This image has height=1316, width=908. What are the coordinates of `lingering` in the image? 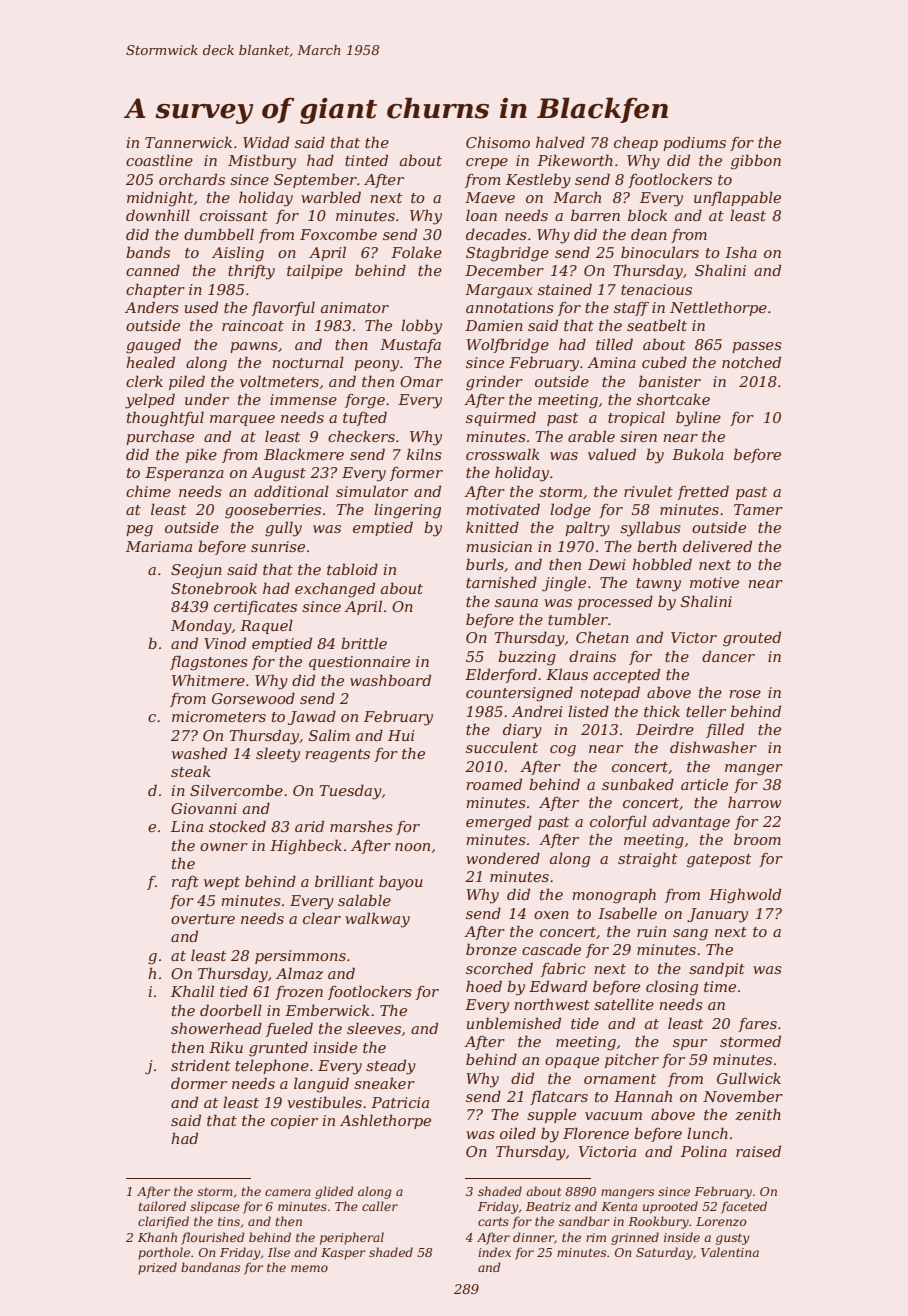 It's located at (407, 511).
